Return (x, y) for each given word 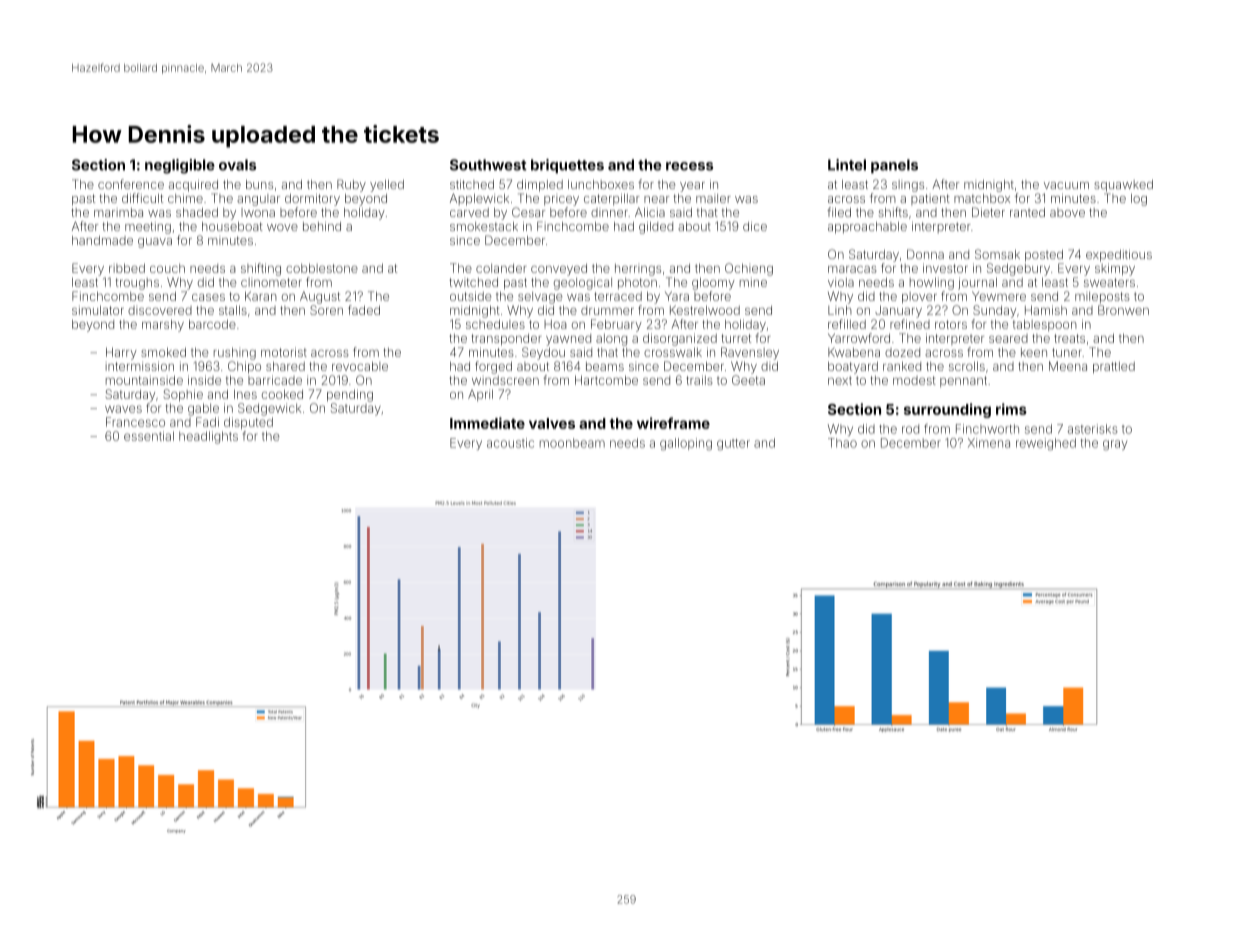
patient (930, 199)
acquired (193, 186)
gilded (656, 228)
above (1067, 212)
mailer (713, 198)
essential (149, 436)
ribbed (127, 268)
